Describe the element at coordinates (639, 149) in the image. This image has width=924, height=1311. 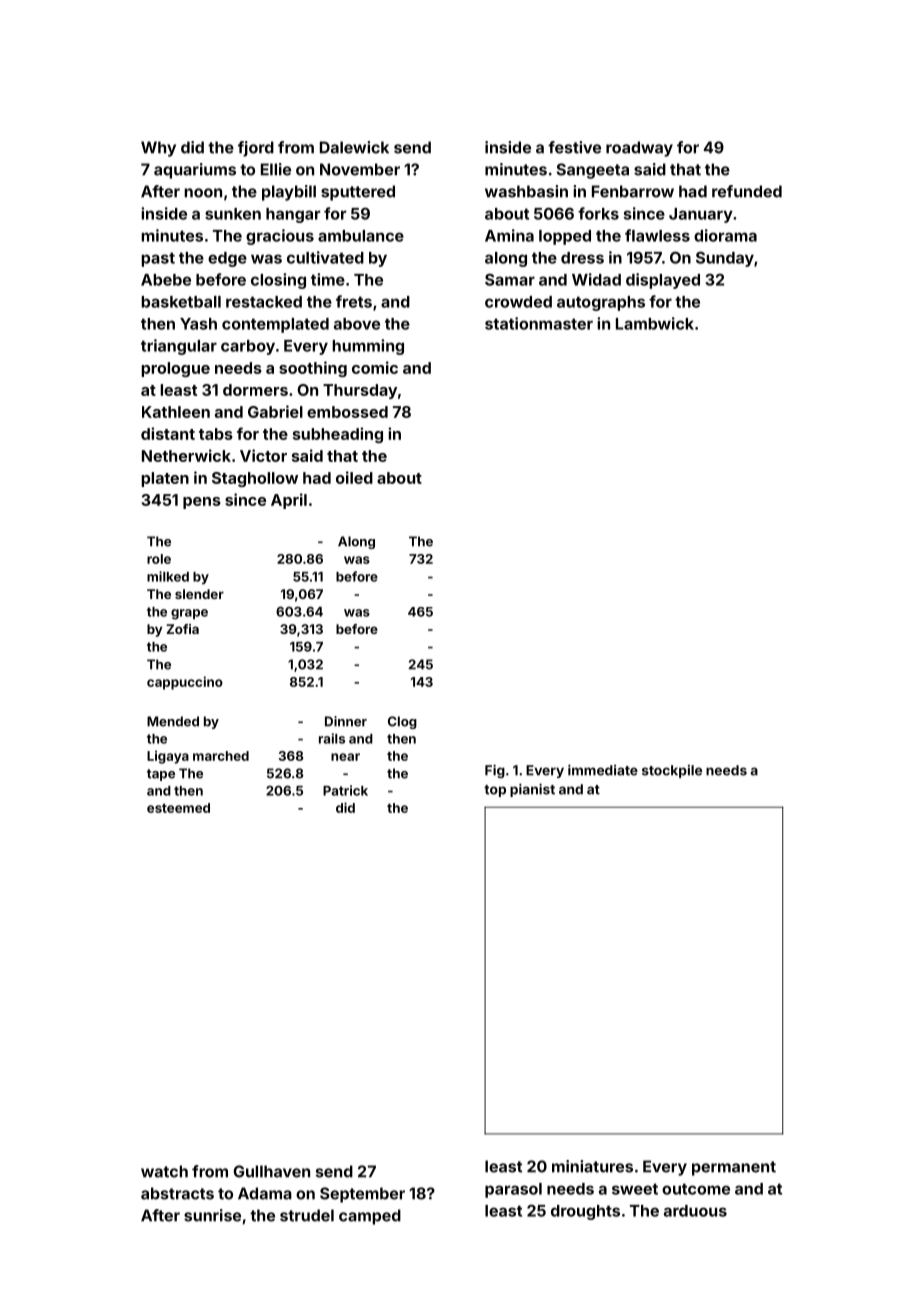
I see `roadway` at that location.
